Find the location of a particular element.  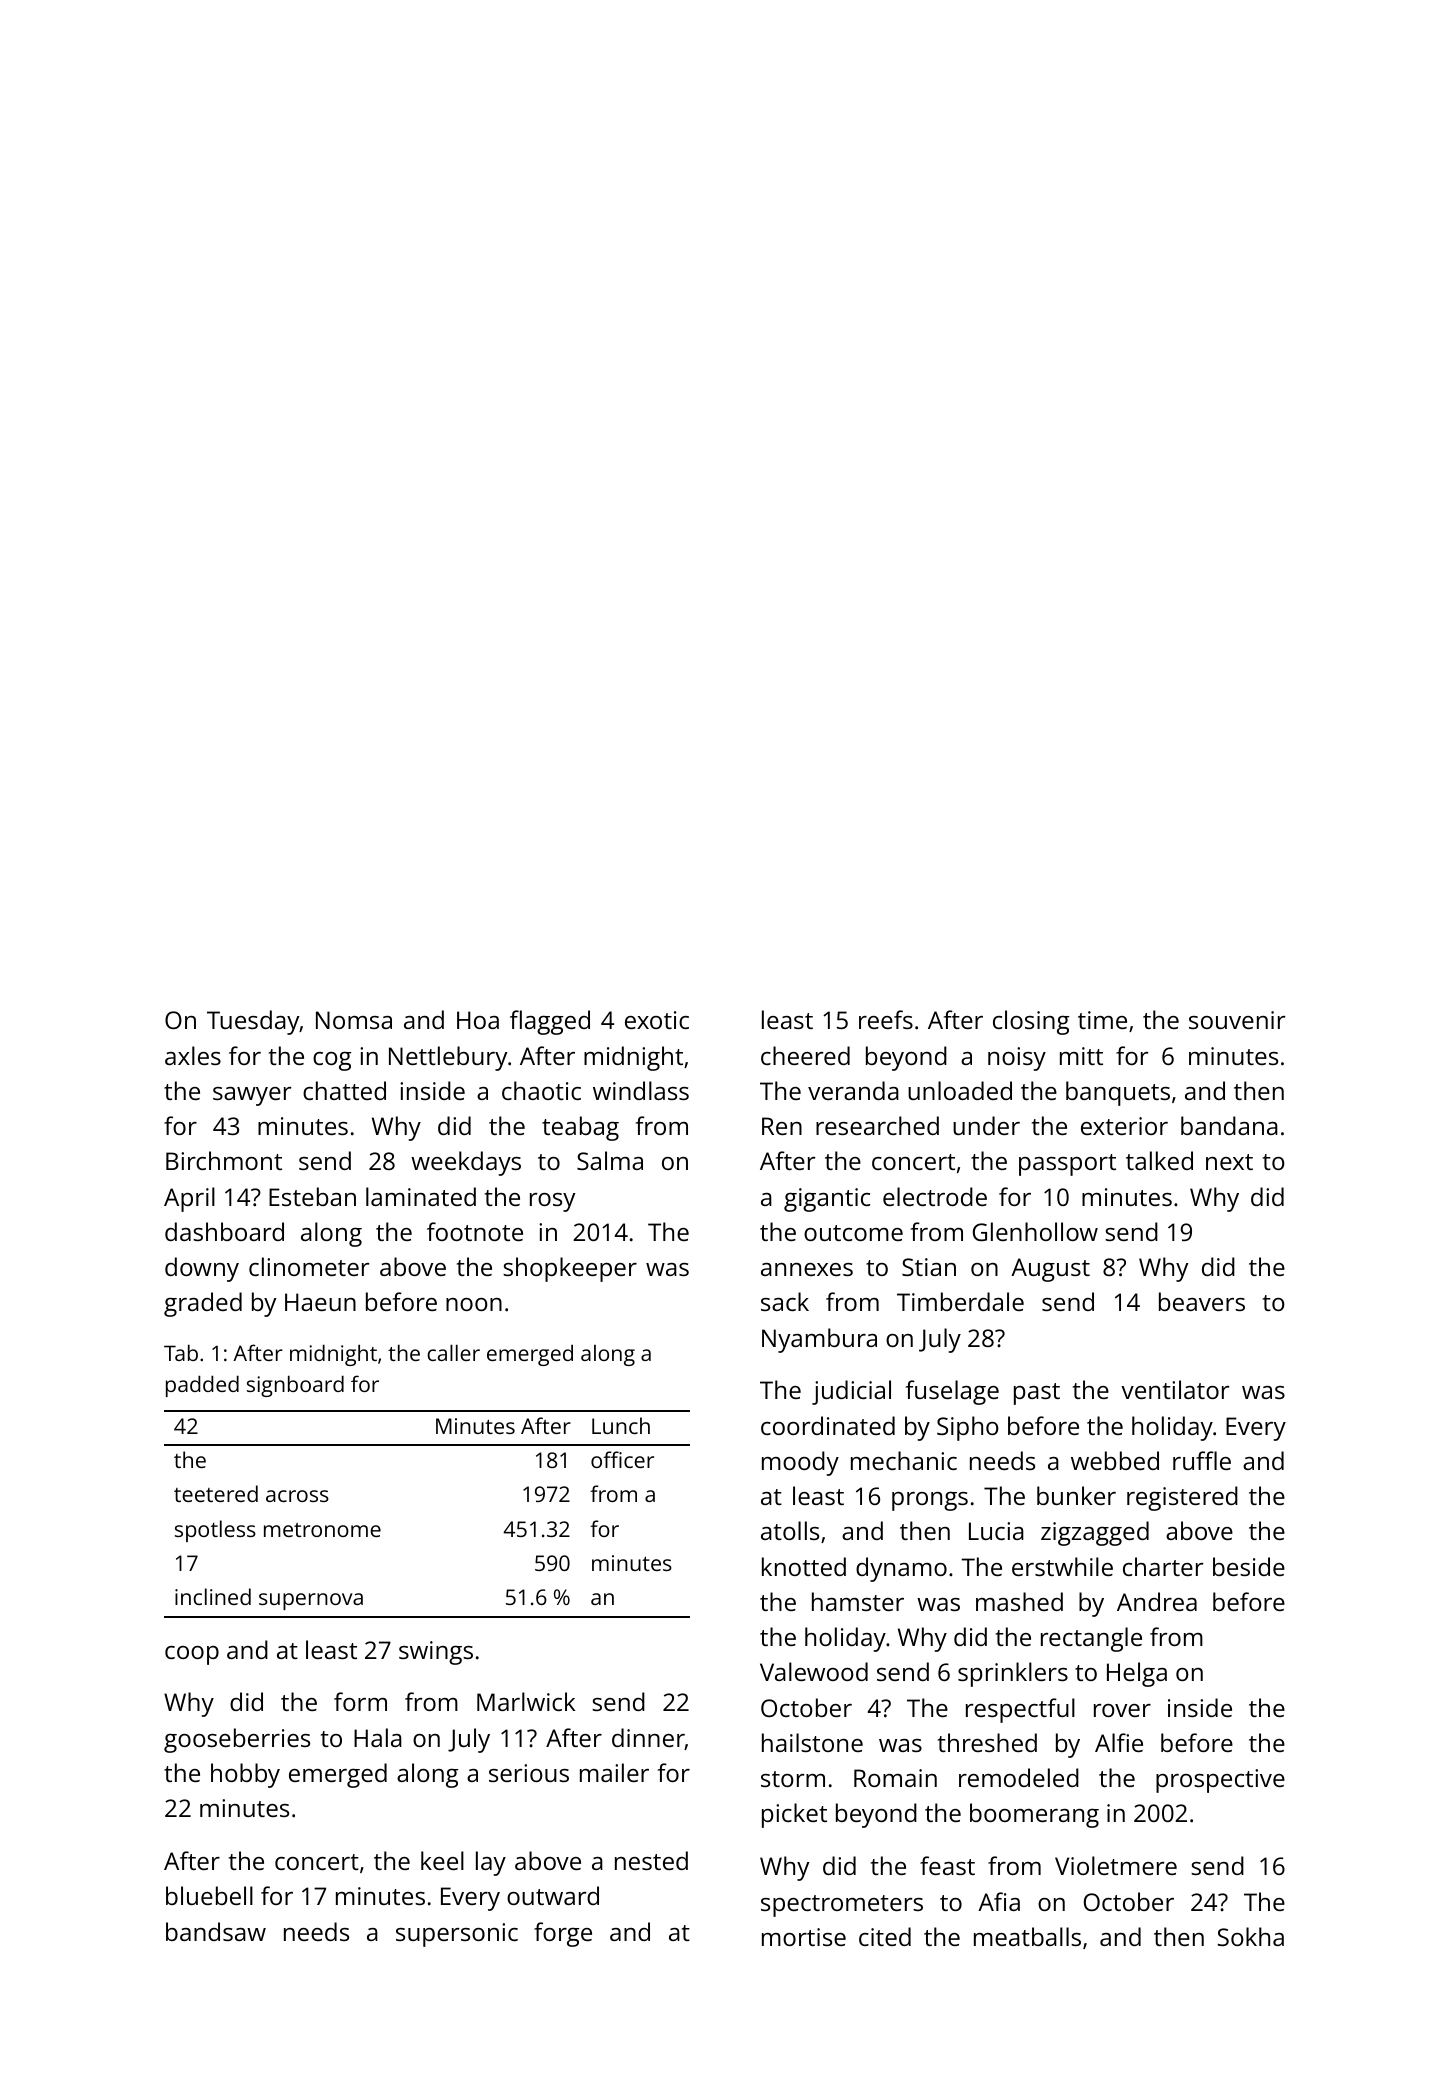

atolls is located at coordinates (790, 1530).
